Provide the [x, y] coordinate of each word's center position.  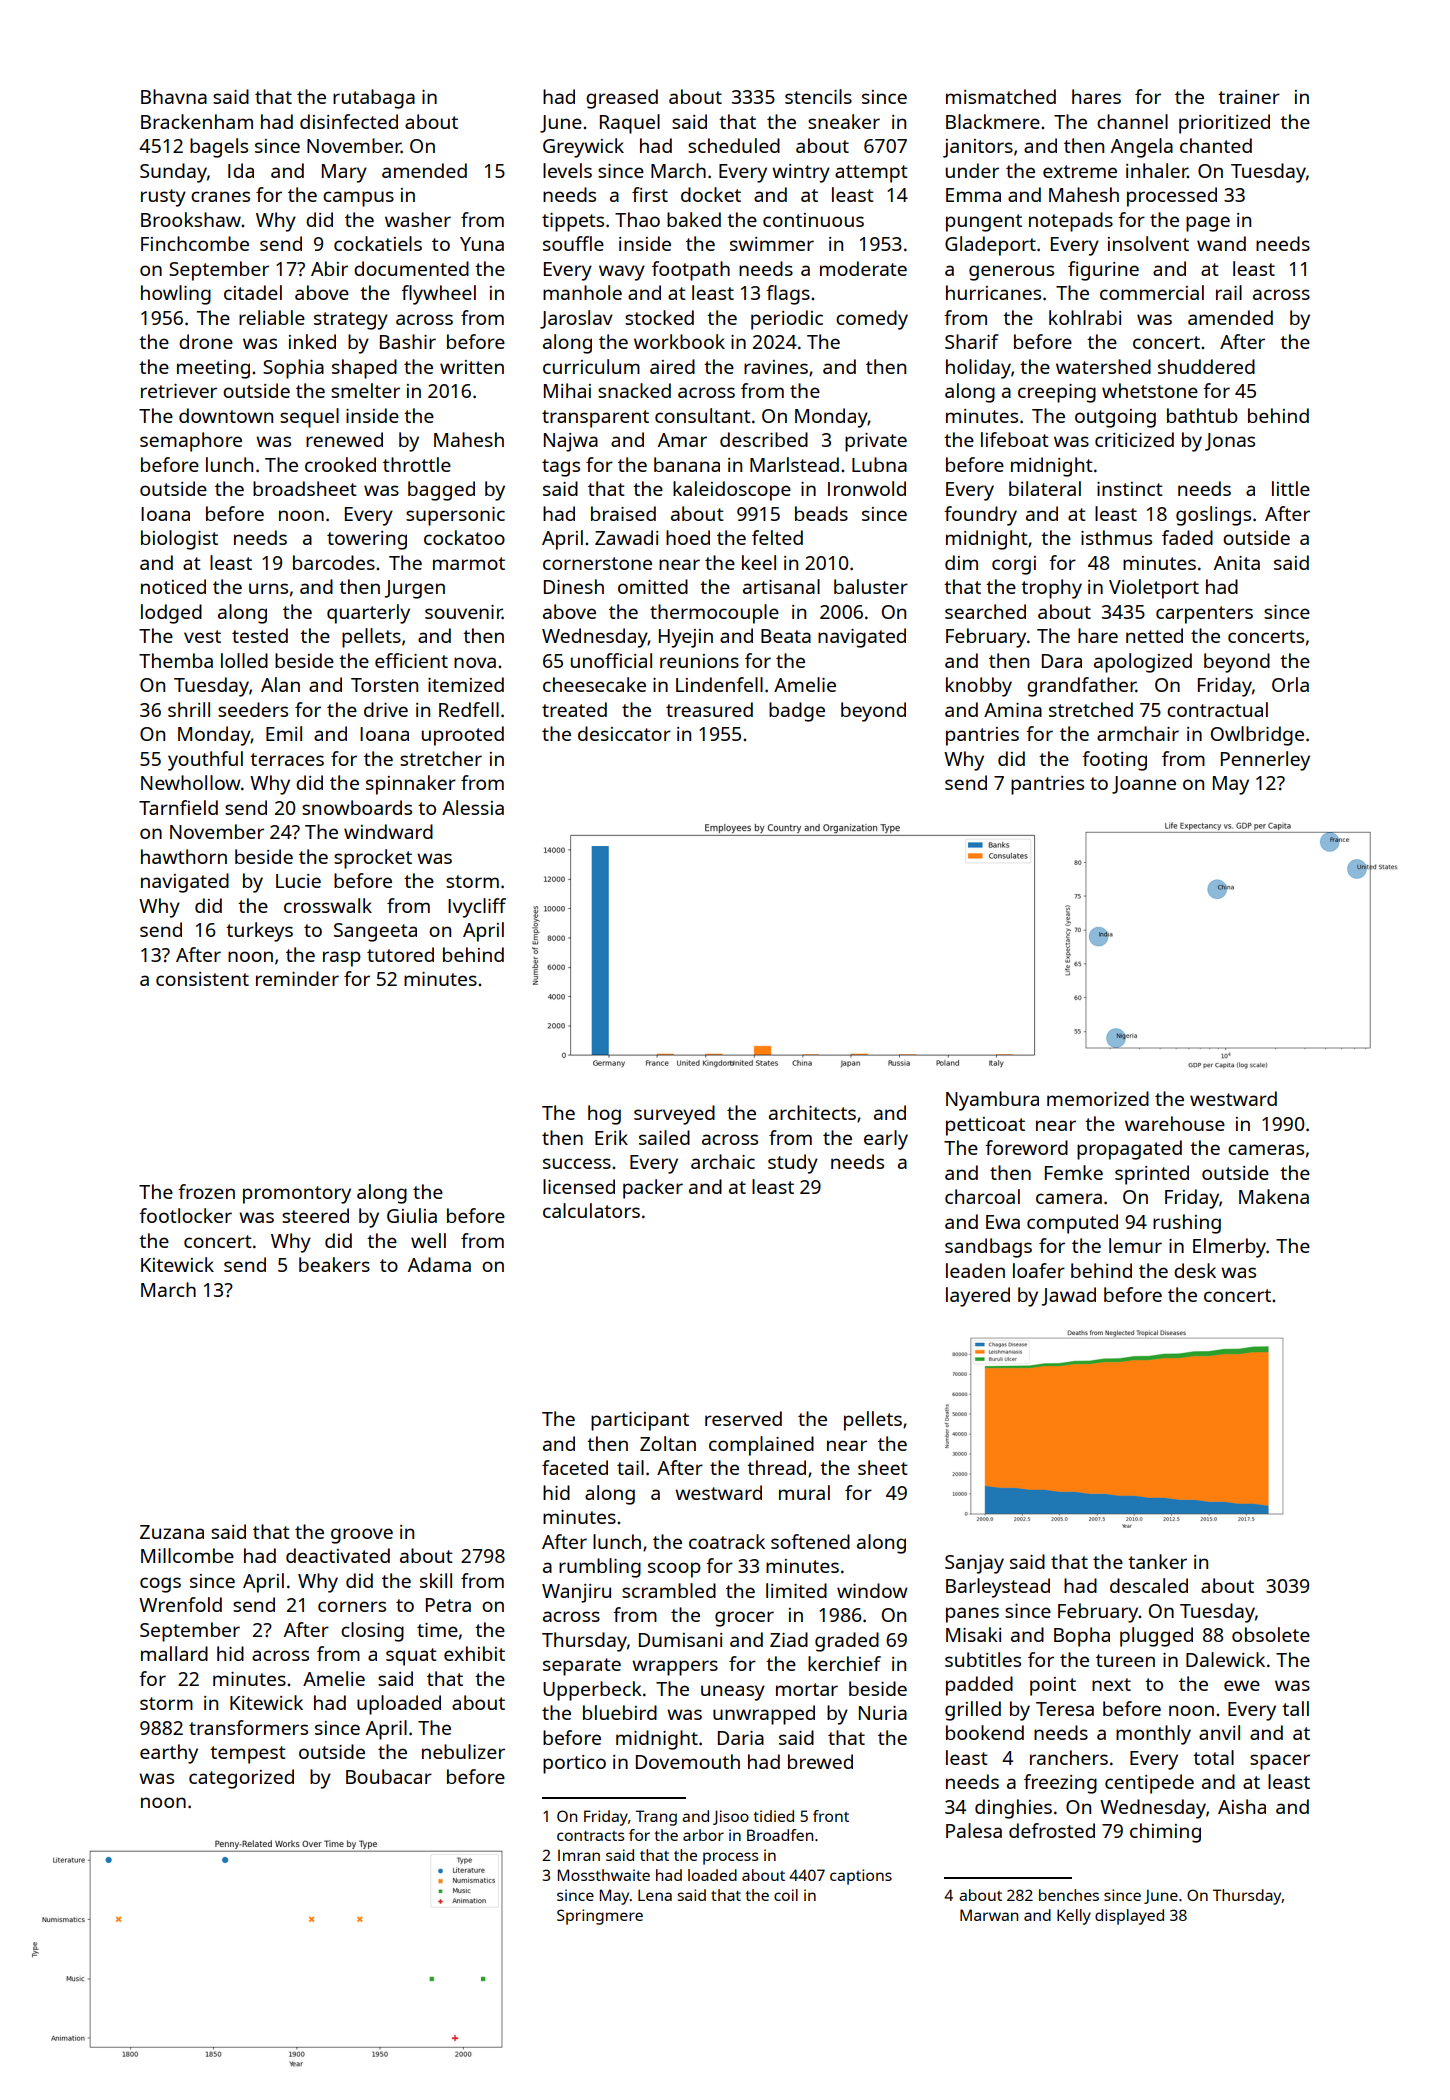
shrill [189, 709]
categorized [241, 1779]
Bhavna [174, 96]
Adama [439, 1264]
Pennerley [1265, 761]
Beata [786, 636]
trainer [1249, 97]
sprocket [373, 859]
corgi [1014, 565]
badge [797, 712]
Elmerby [1229, 1248]
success [577, 1163]
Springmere [600, 1917]
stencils [818, 96]
